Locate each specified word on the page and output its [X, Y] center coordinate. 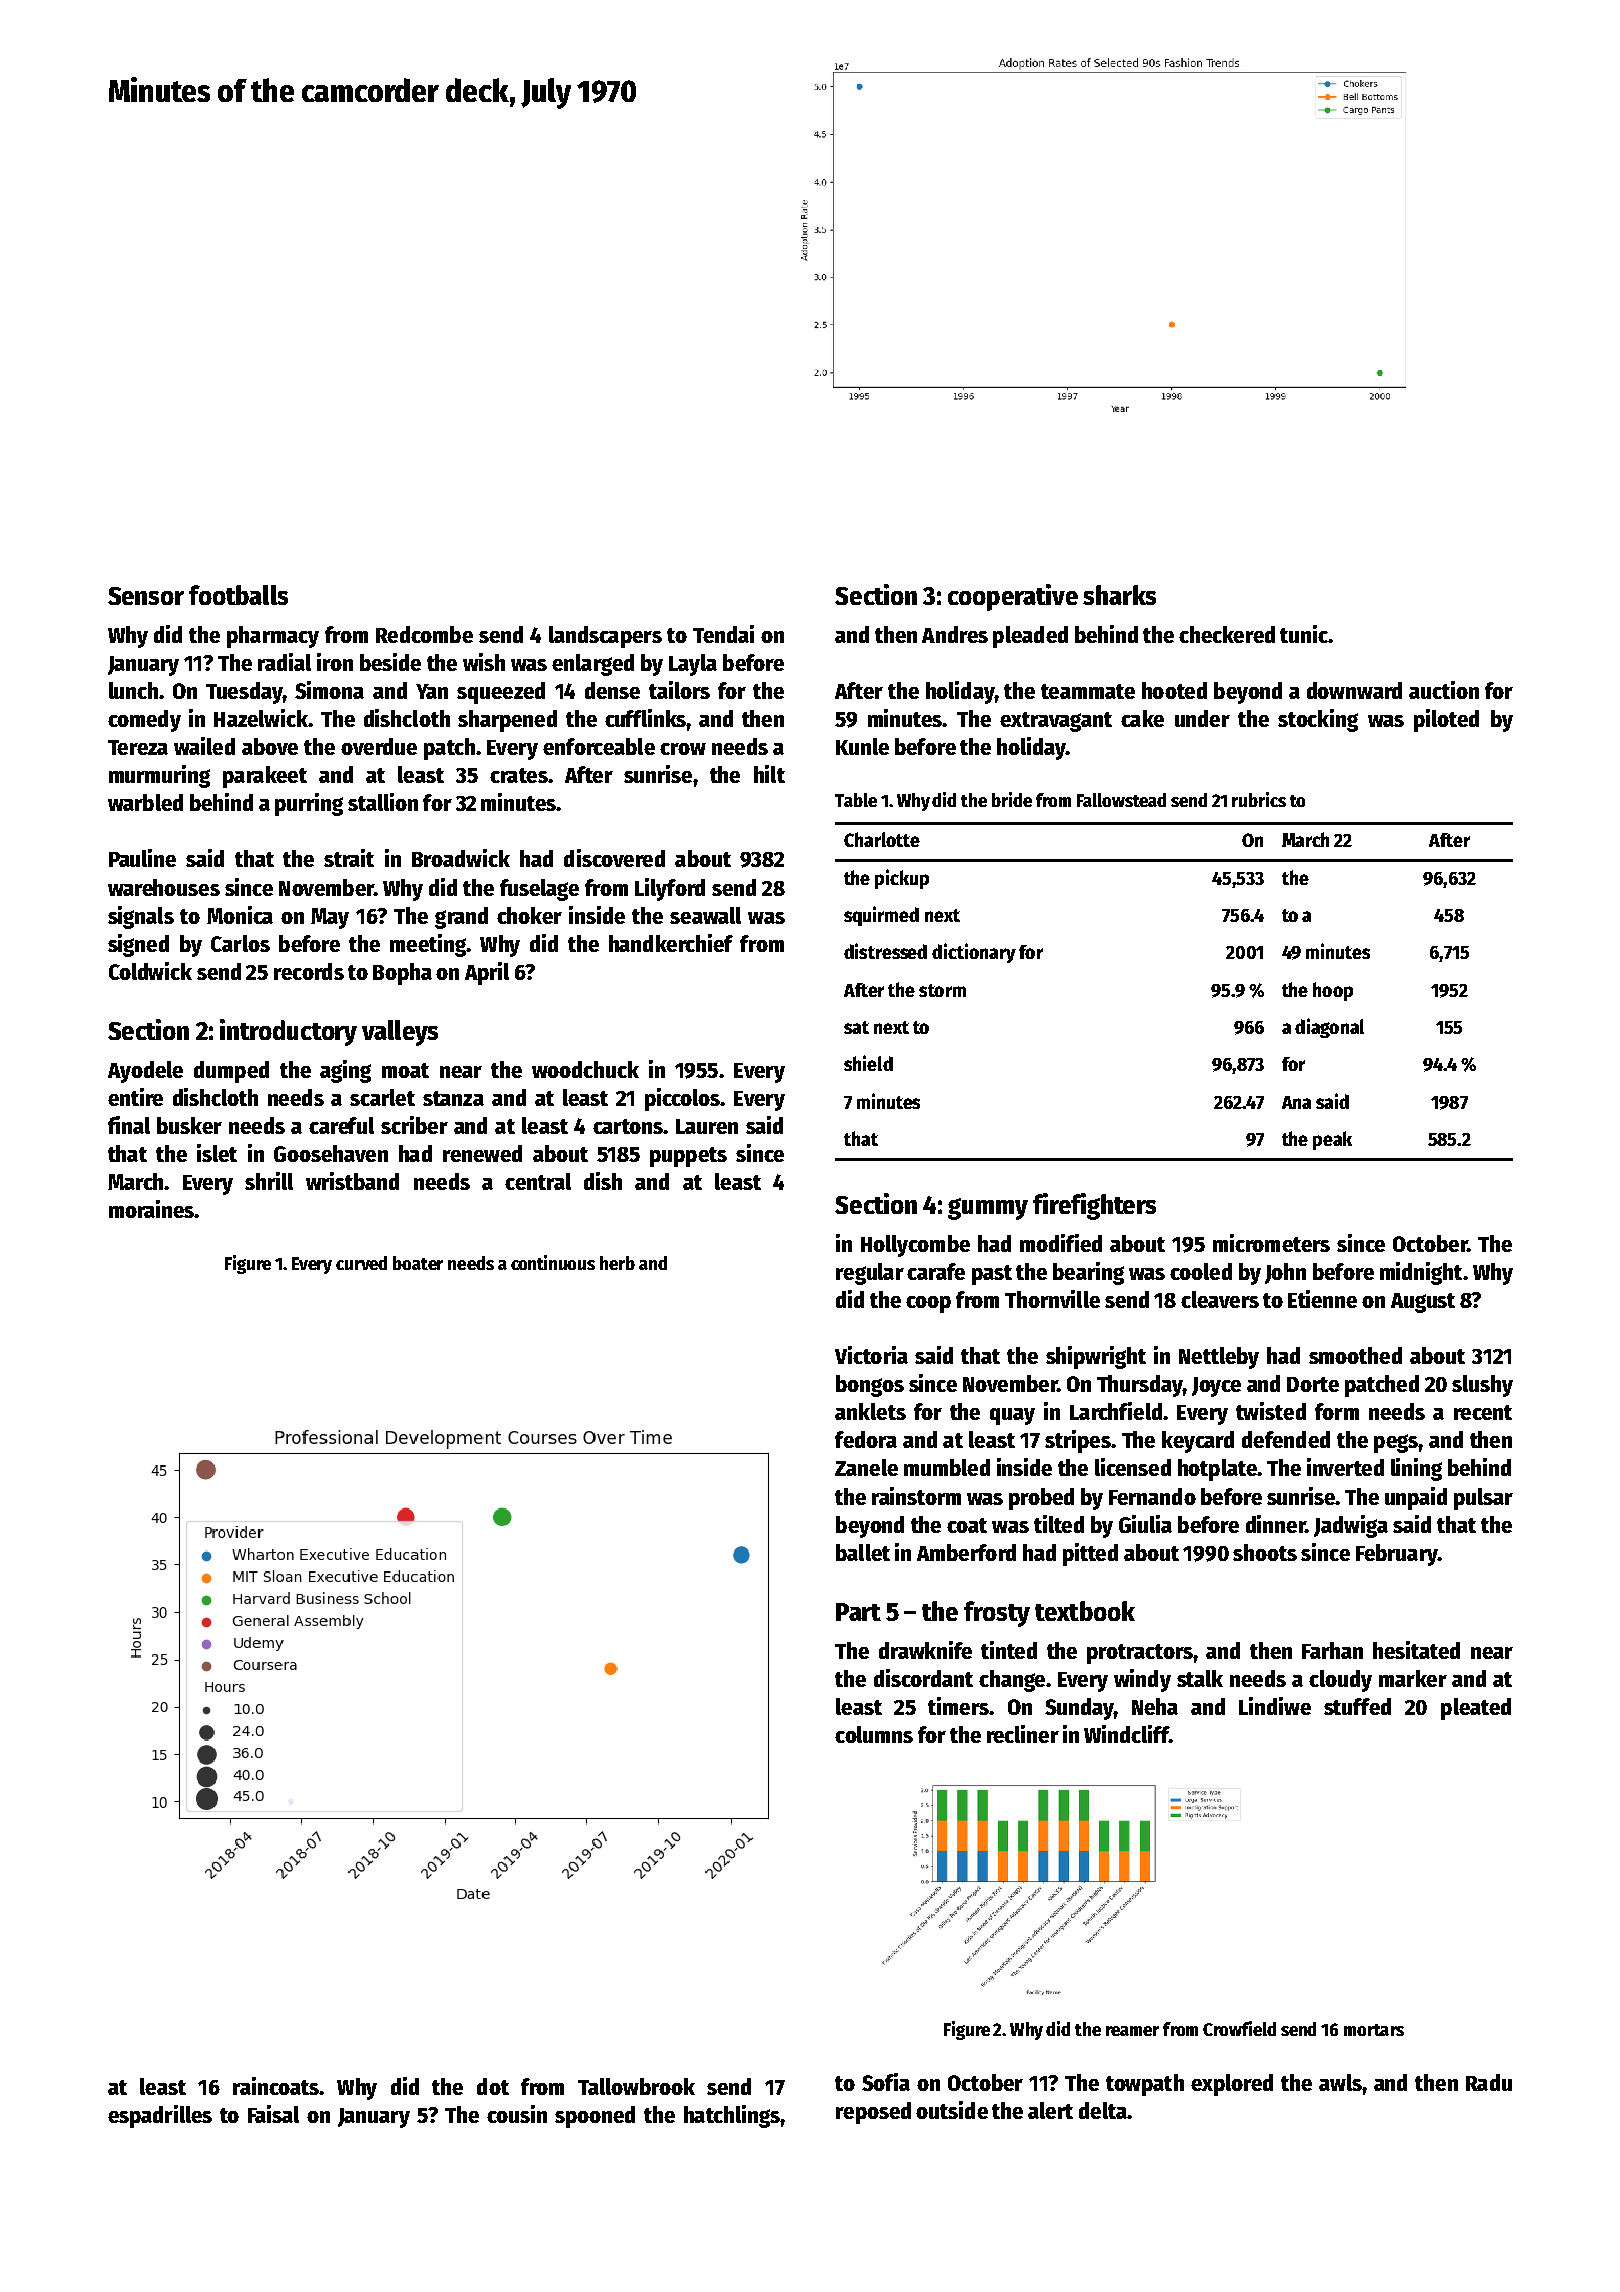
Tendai [723, 634]
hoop [1333, 991]
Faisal [273, 2114]
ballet [863, 1552]
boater [418, 1263]
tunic [1304, 634]
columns [874, 1734]
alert [1050, 2110]
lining [1416, 1469]
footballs [238, 595]
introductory [288, 1032]
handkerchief [671, 943]
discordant [923, 1678]
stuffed [1357, 1706]
